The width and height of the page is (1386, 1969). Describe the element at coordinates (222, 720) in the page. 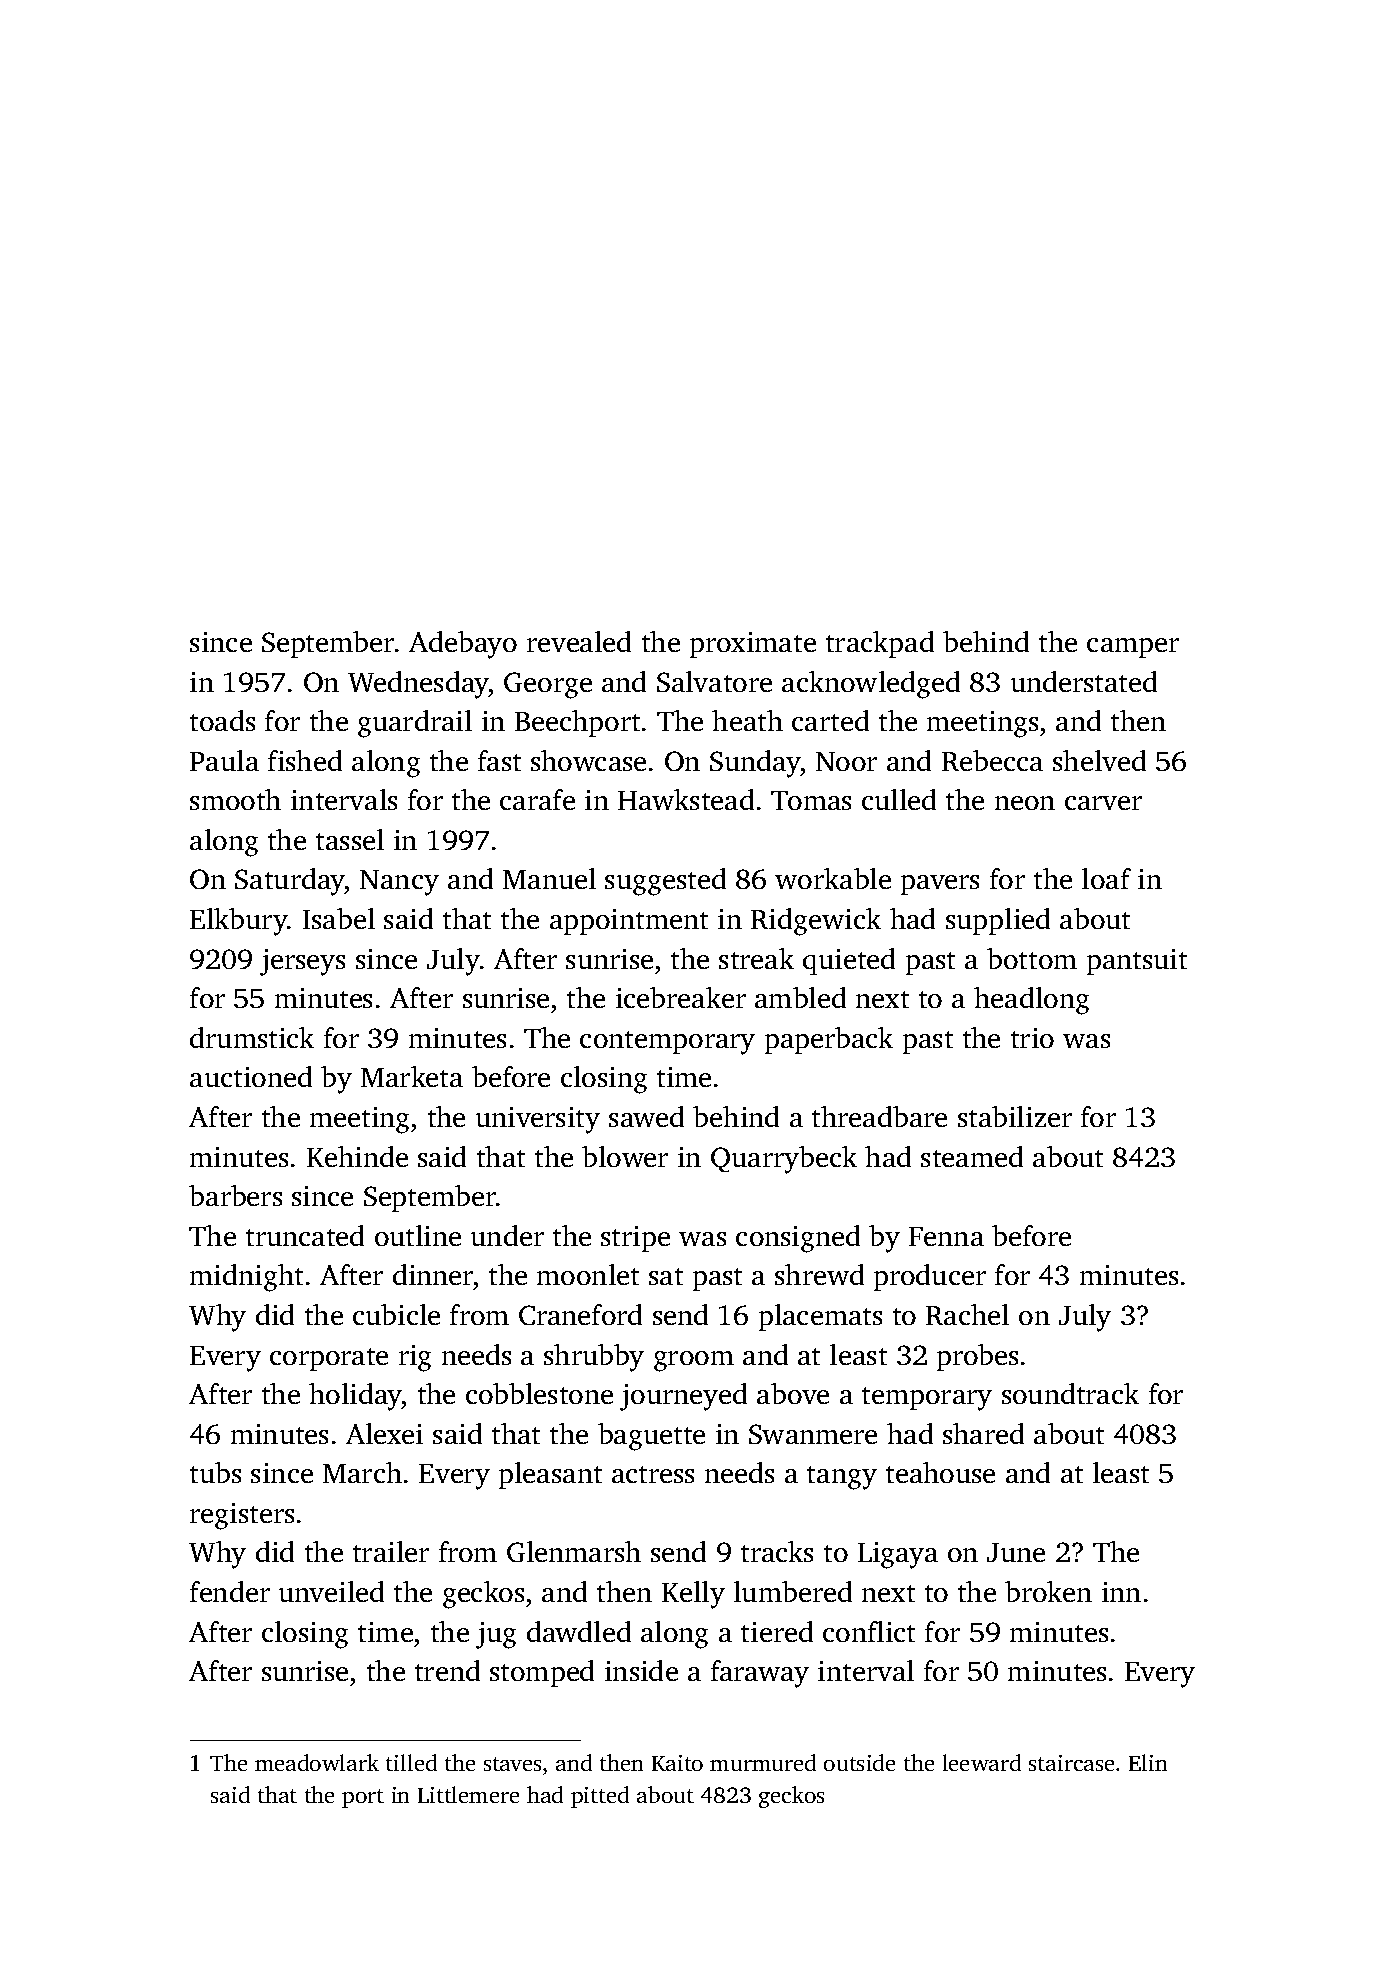

I see `toads` at that location.
